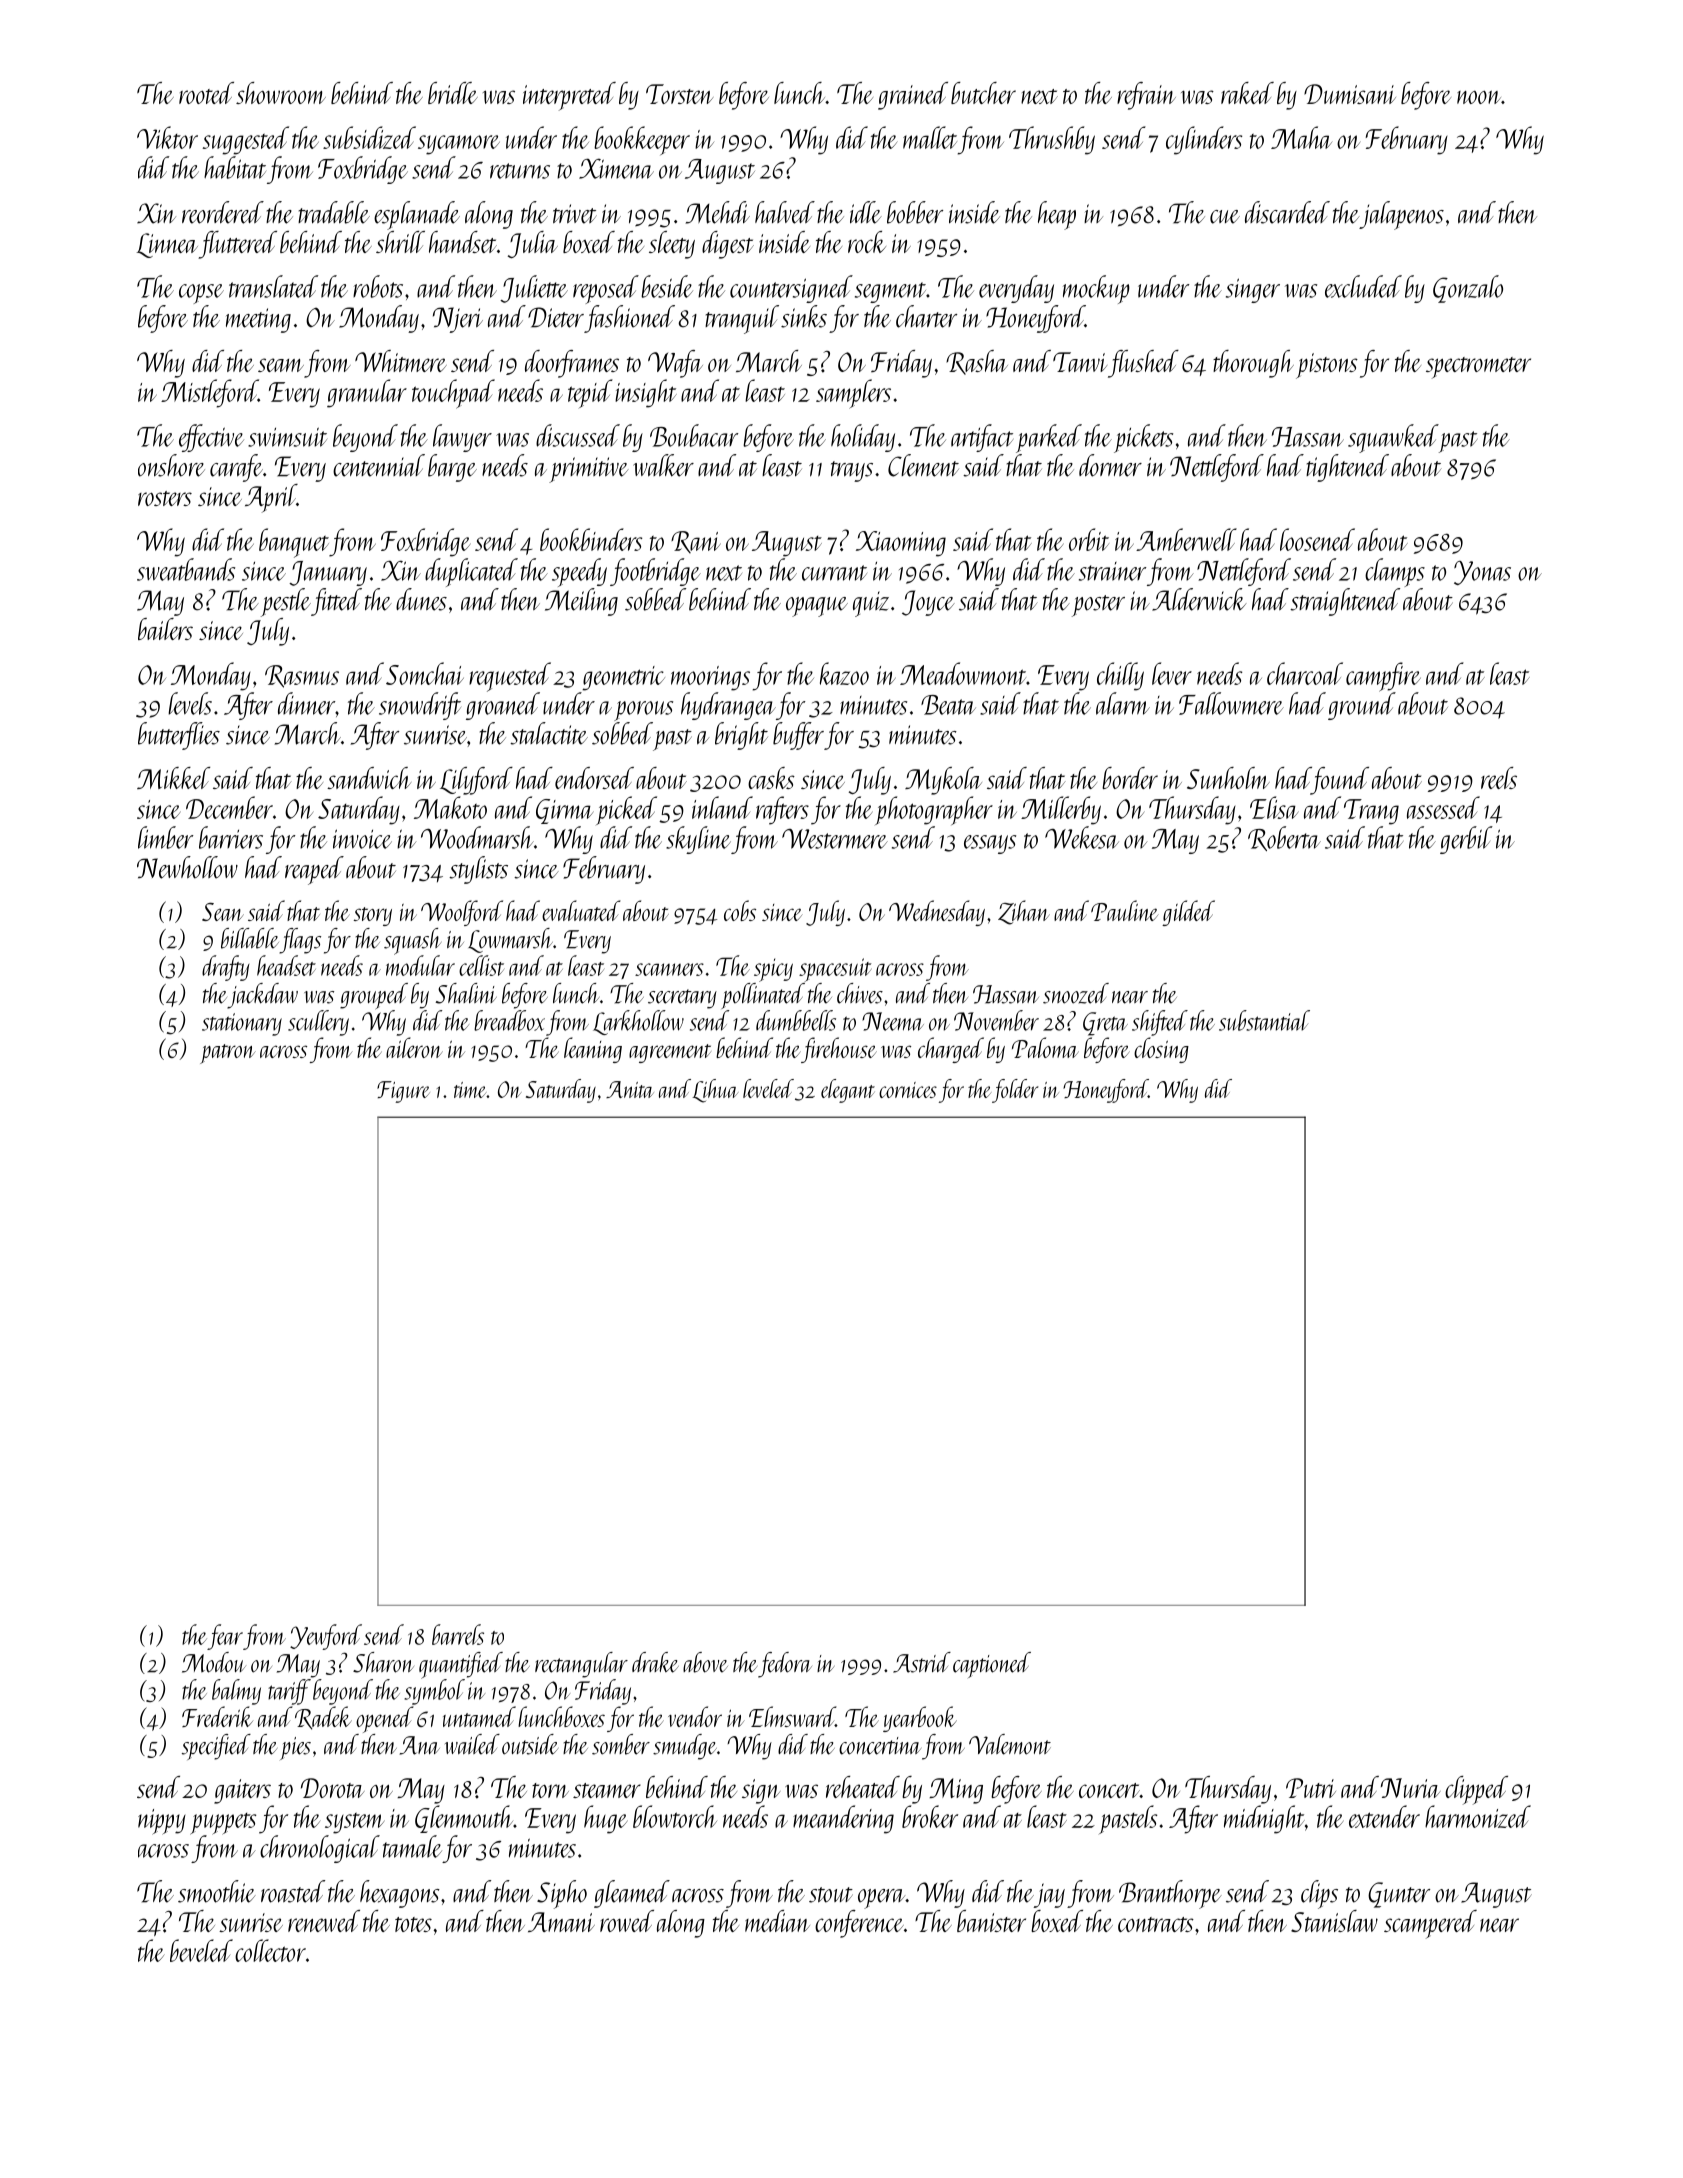  I want to click on Mikkel, so click(173, 778).
